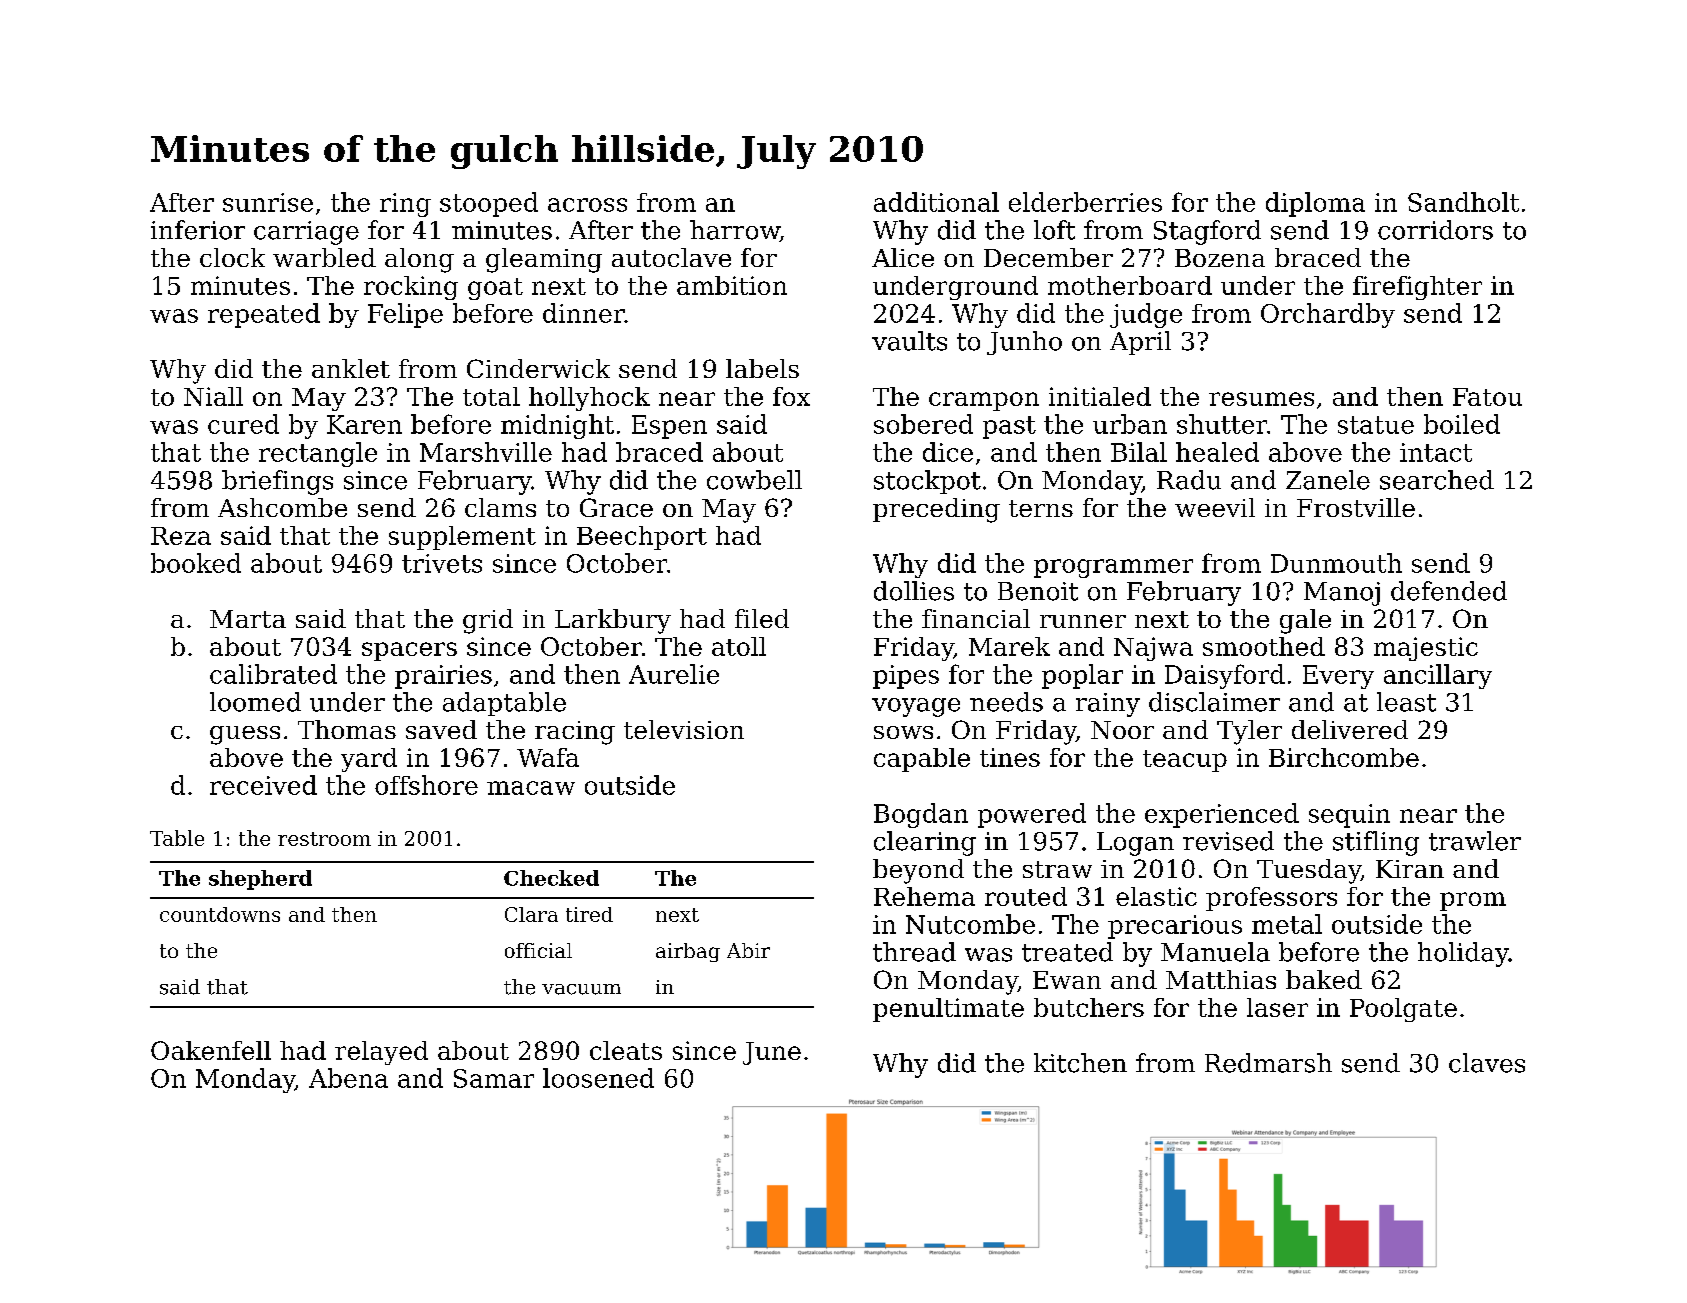 The image size is (1687, 1303). What do you see at coordinates (220, 914) in the screenshot?
I see `countdowns` at bounding box center [220, 914].
